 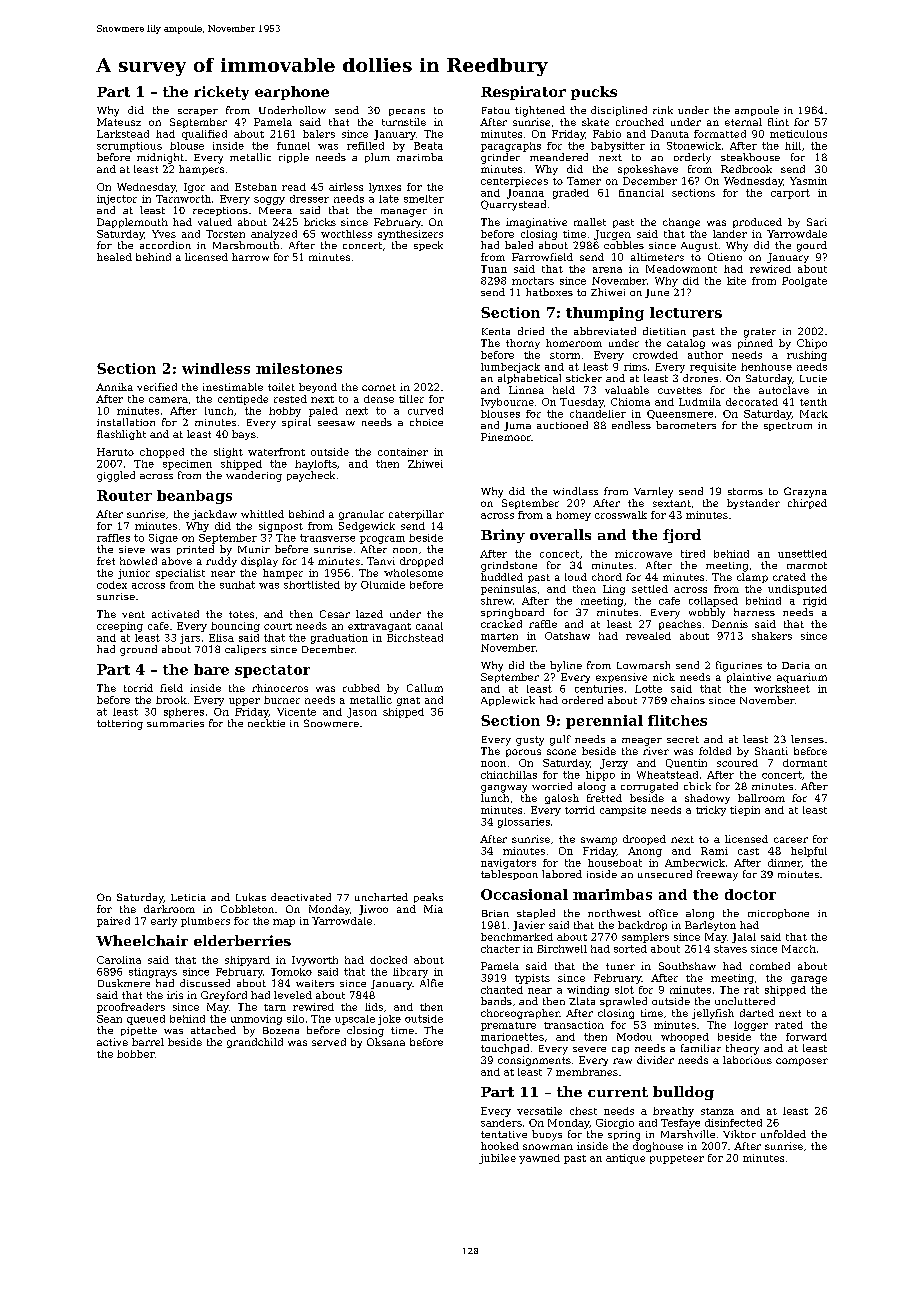 I want to click on harness, so click(x=754, y=612).
